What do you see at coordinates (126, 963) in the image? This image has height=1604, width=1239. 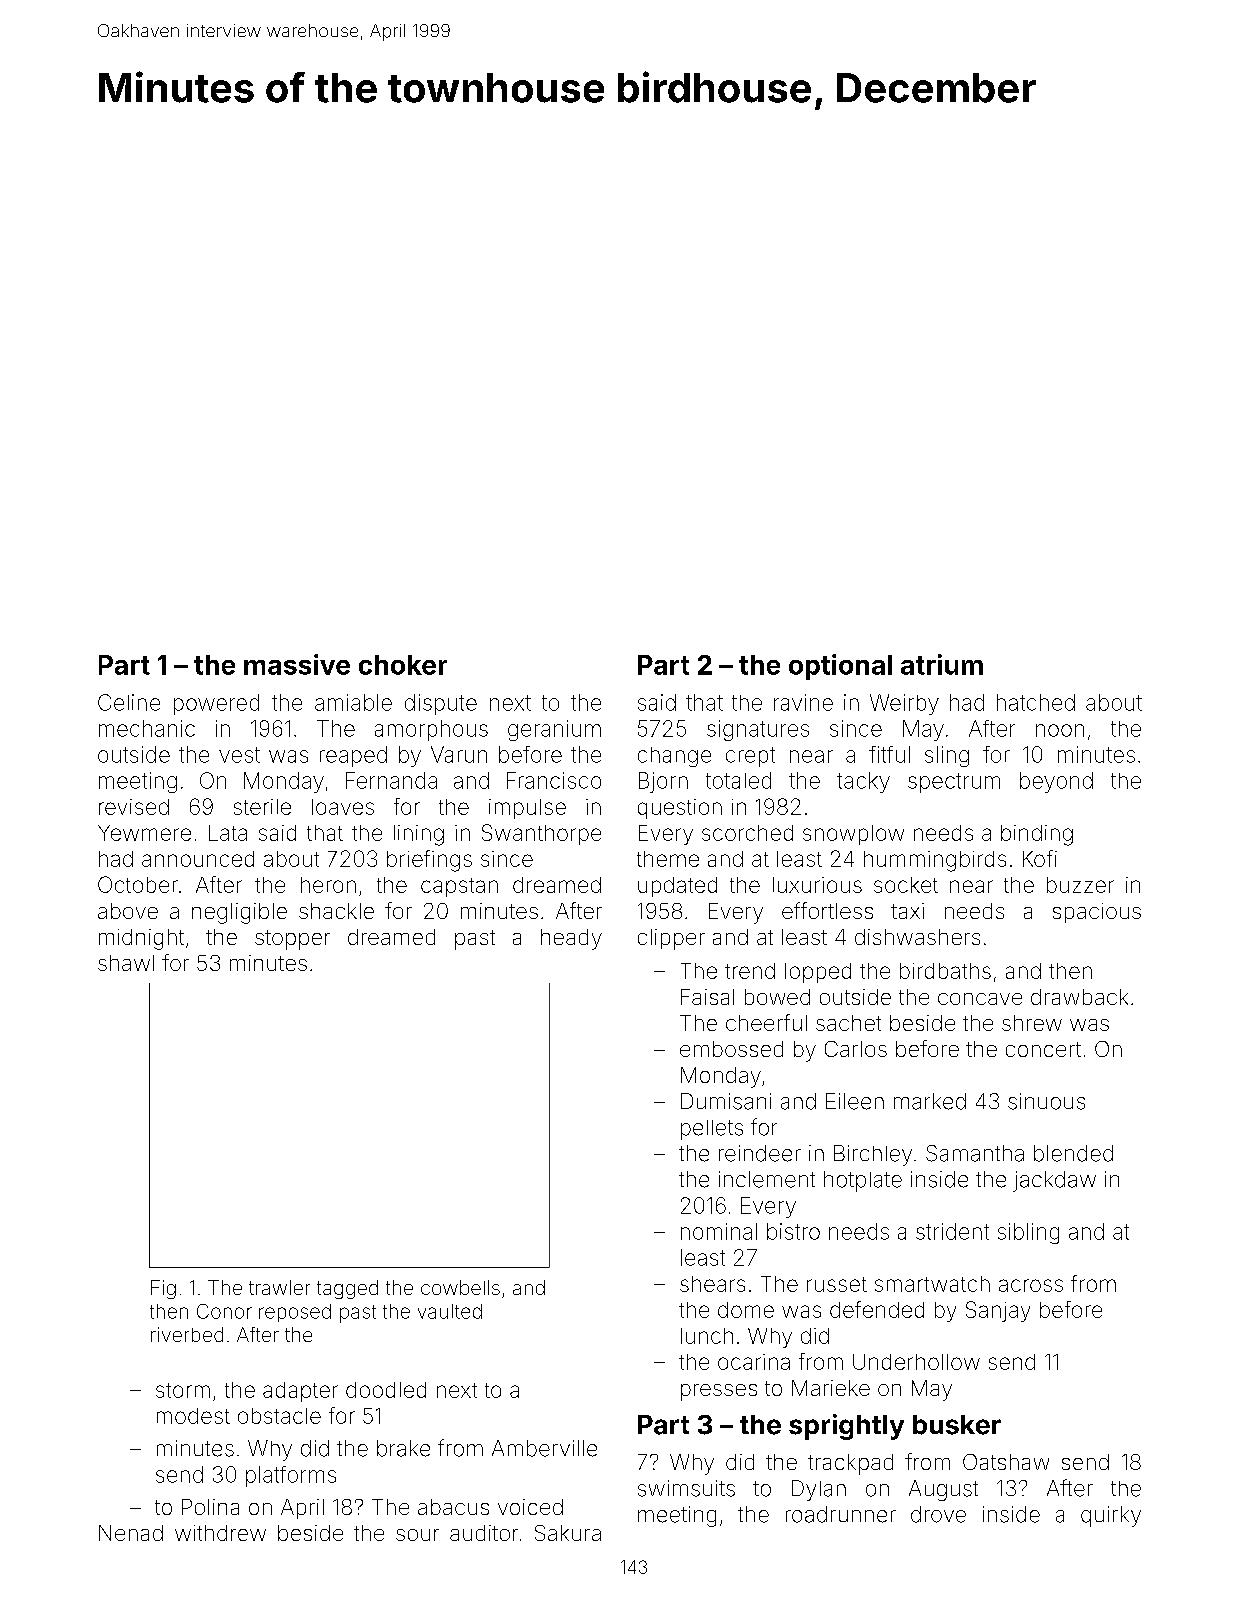 I see `shawl` at bounding box center [126, 963].
